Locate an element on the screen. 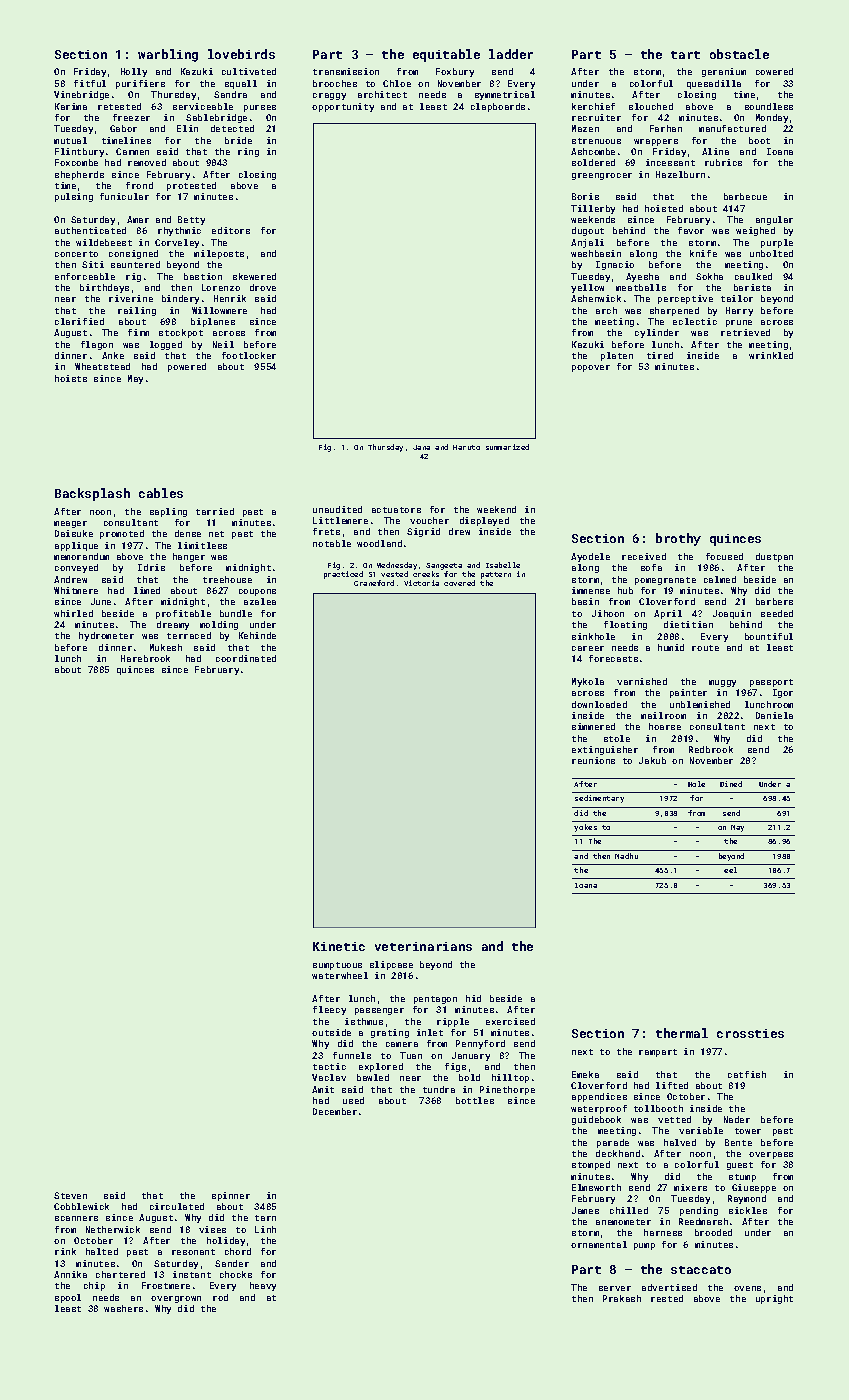  Chloe is located at coordinates (397, 83).
